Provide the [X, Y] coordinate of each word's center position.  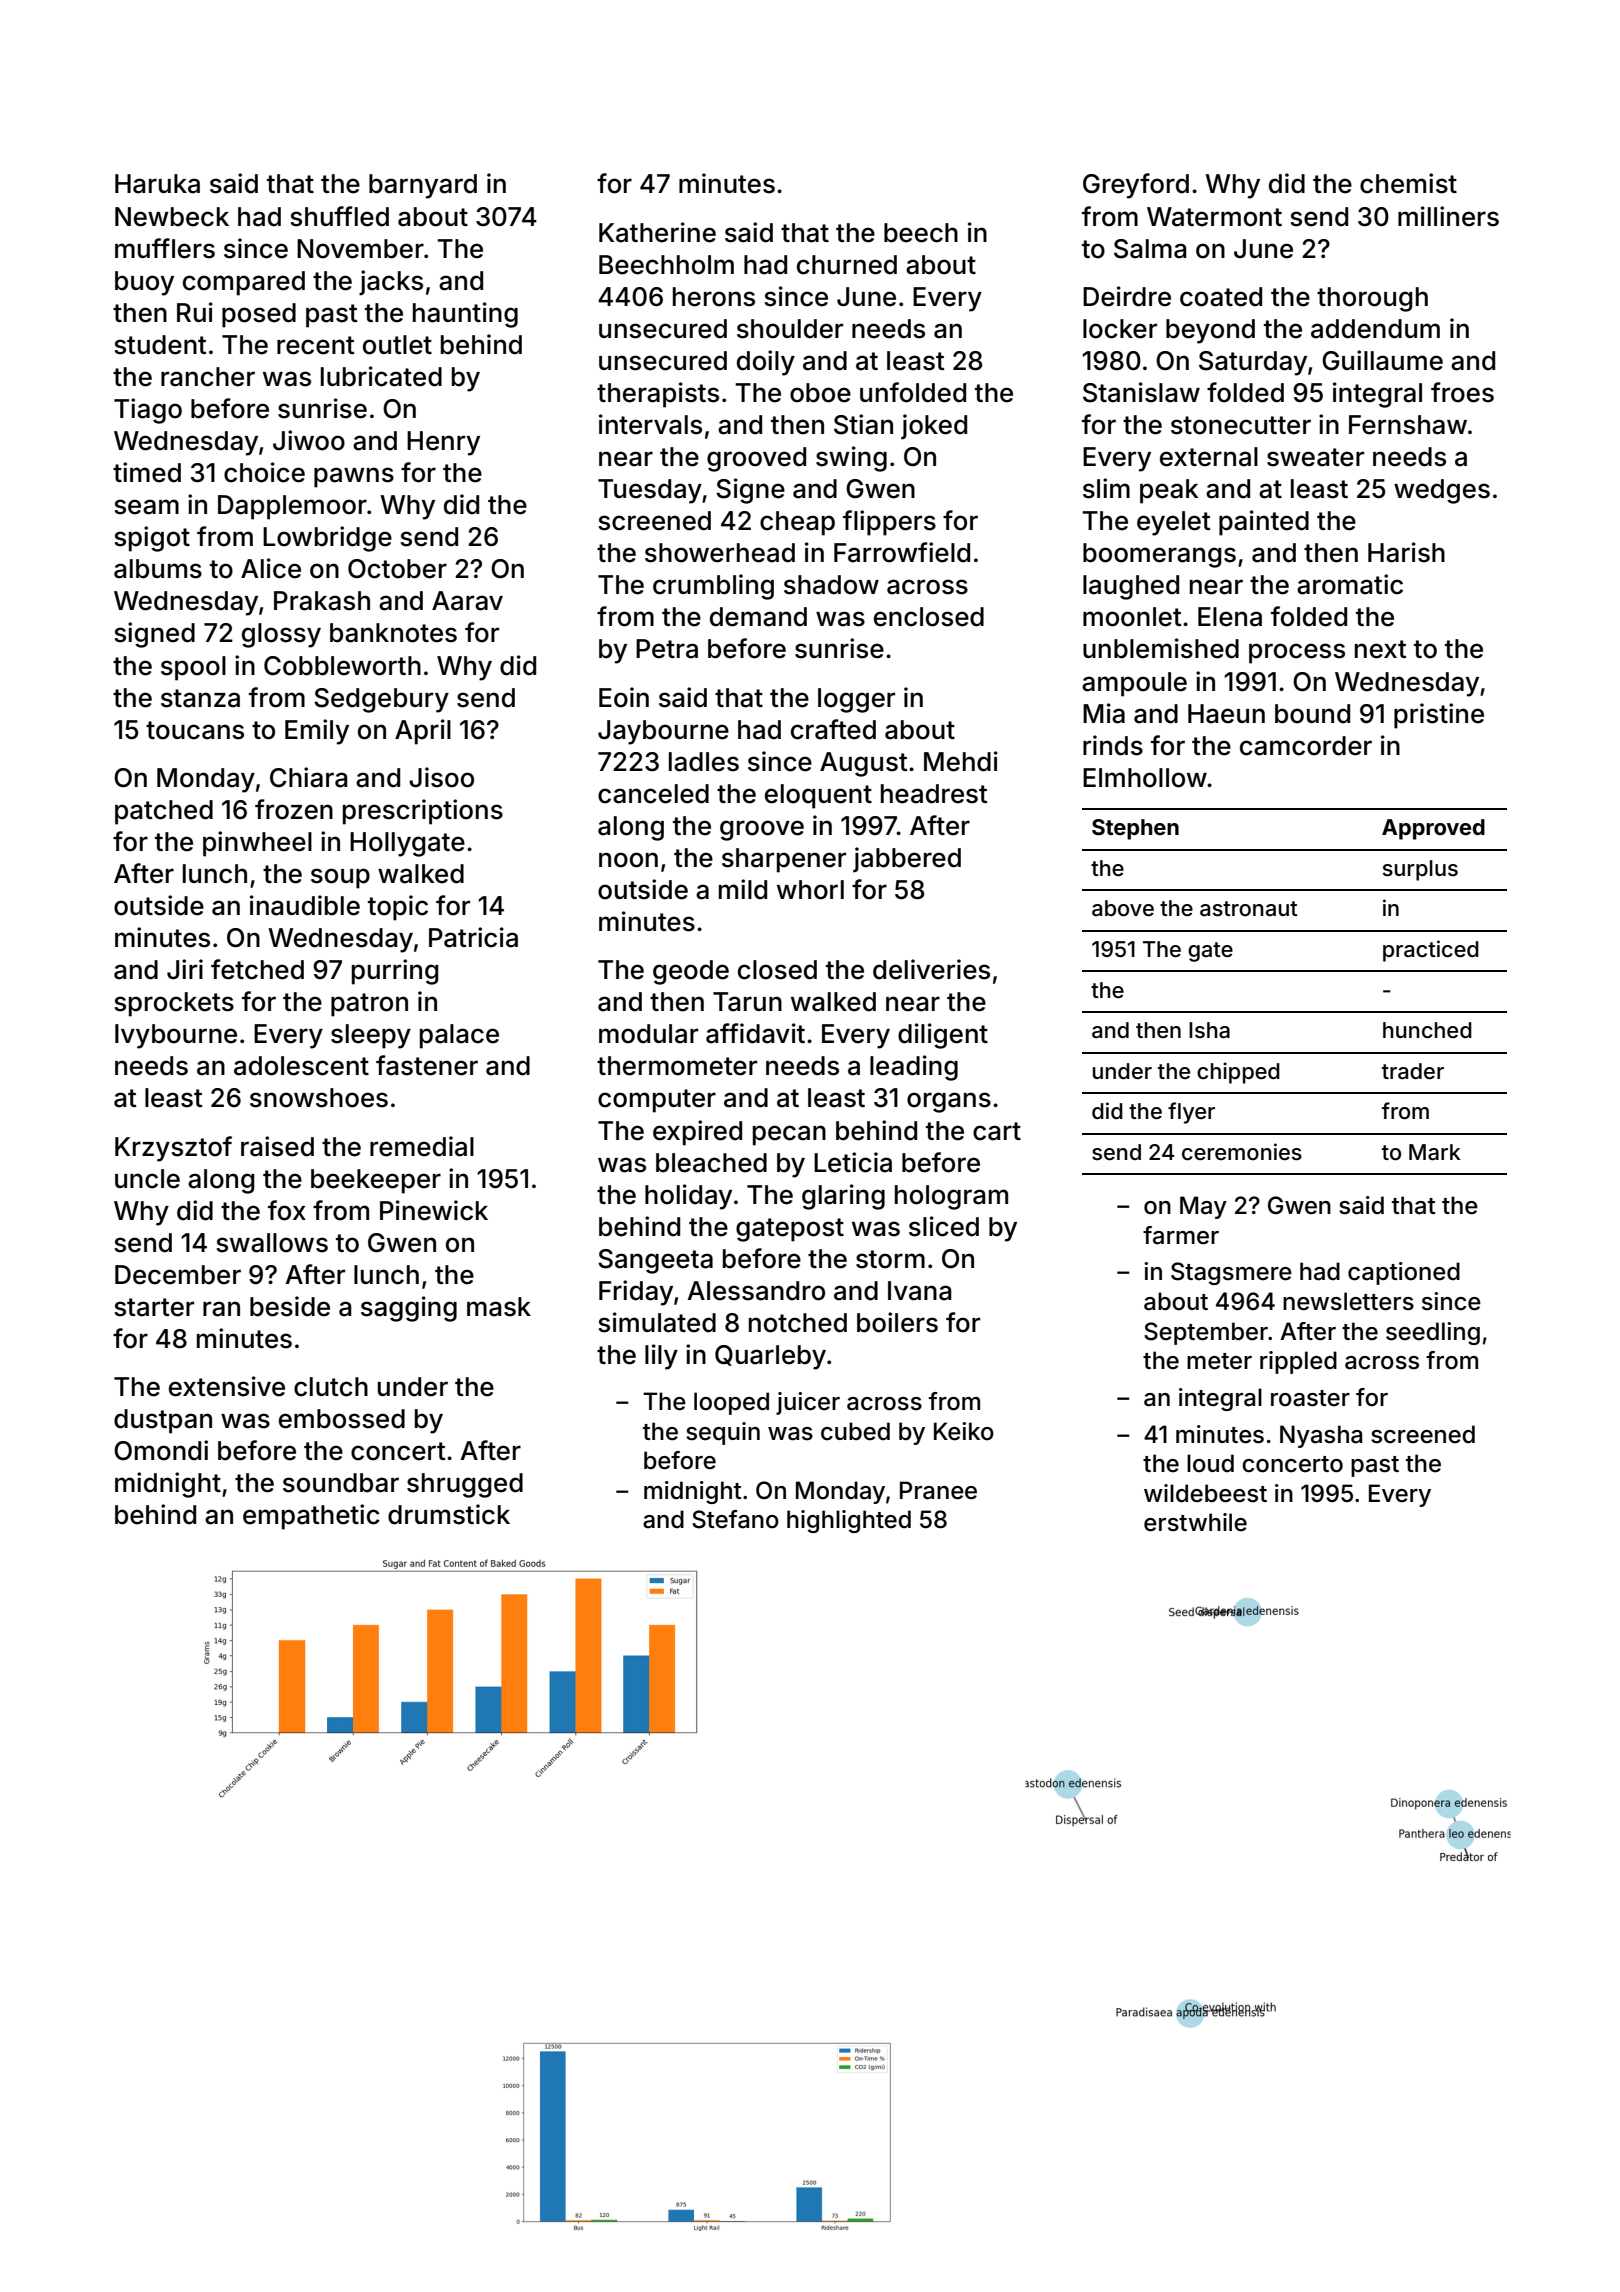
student [160, 345]
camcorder [1306, 746]
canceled [653, 794]
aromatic [1350, 584]
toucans [195, 730]
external [1209, 457]
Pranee [938, 1490]
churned [847, 265]
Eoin [624, 697]
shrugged [465, 1485]
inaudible [305, 905]
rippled [1298, 1362]
